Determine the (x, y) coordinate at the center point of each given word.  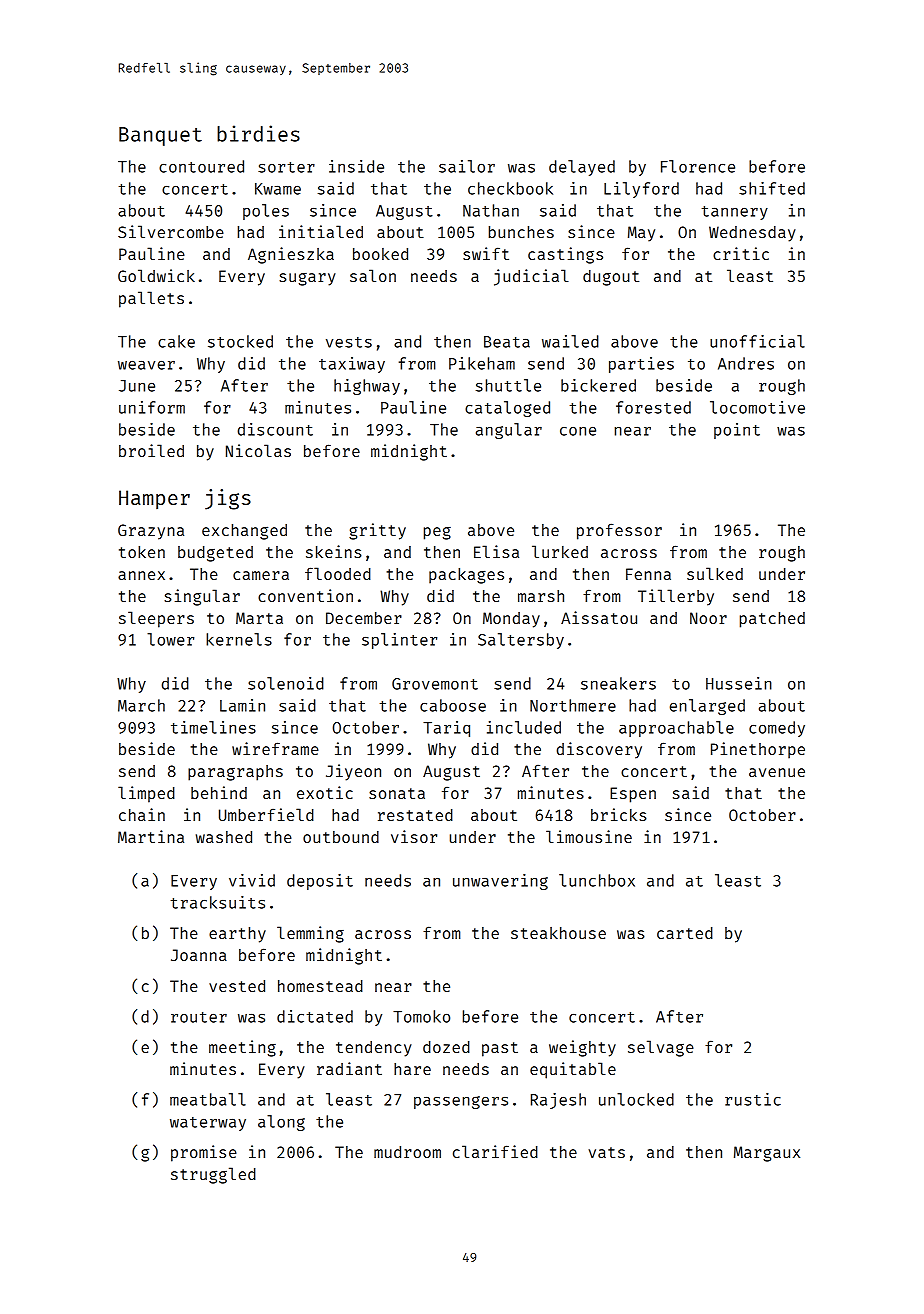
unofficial (757, 341)
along (281, 1123)
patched (772, 620)
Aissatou (599, 617)
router (199, 1017)
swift (486, 253)
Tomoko (421, 1016)
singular (202, 597)
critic (741, 253)
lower (170, 639)
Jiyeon (353, 772)
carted (685, 933)
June (137, 386)
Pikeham (482, 363)
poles (266, 212)
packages (466, 576)
